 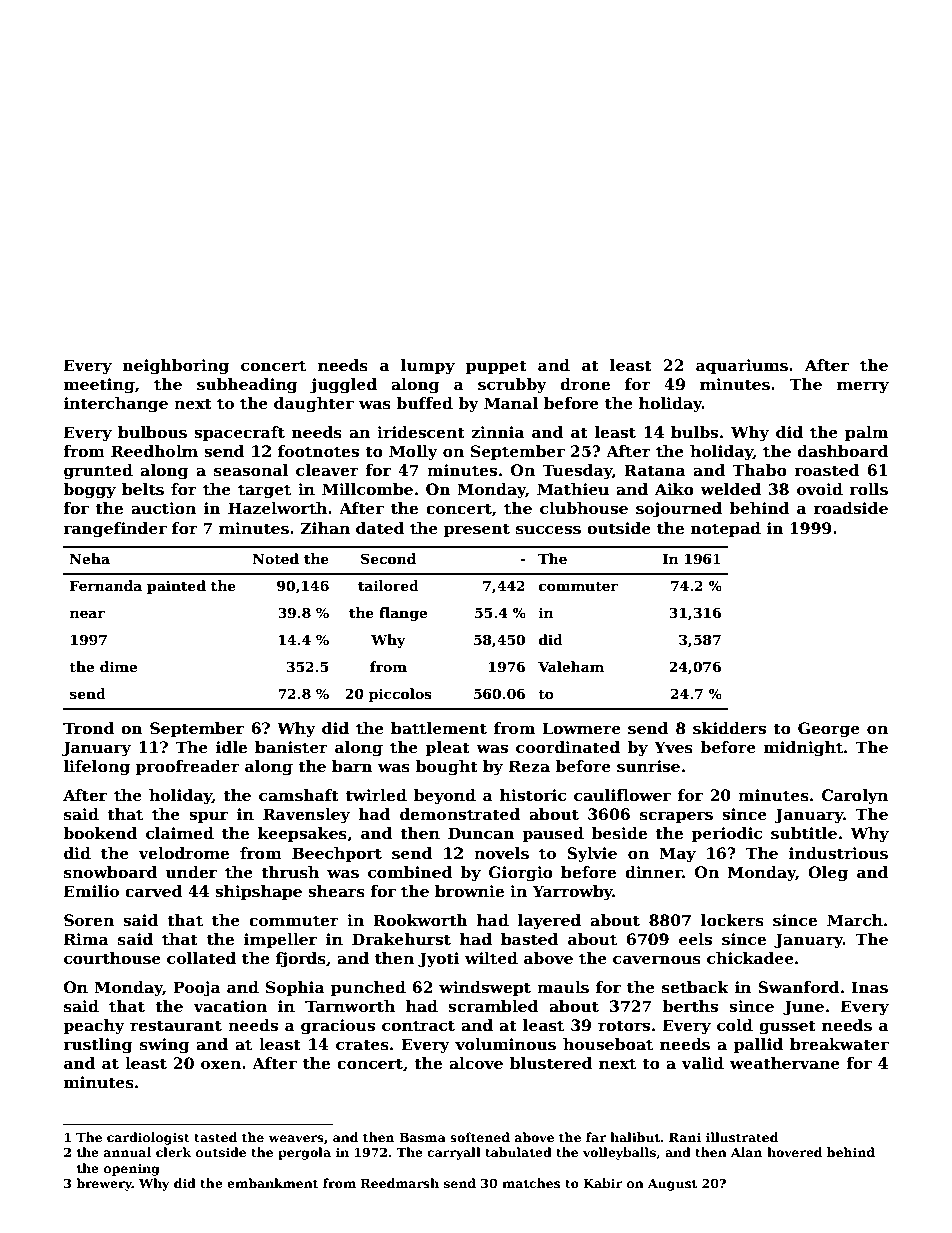 What do you see at coordinates (116, 405) in the screenshot?
I see `interchange` at bounding box center [116, 405].
